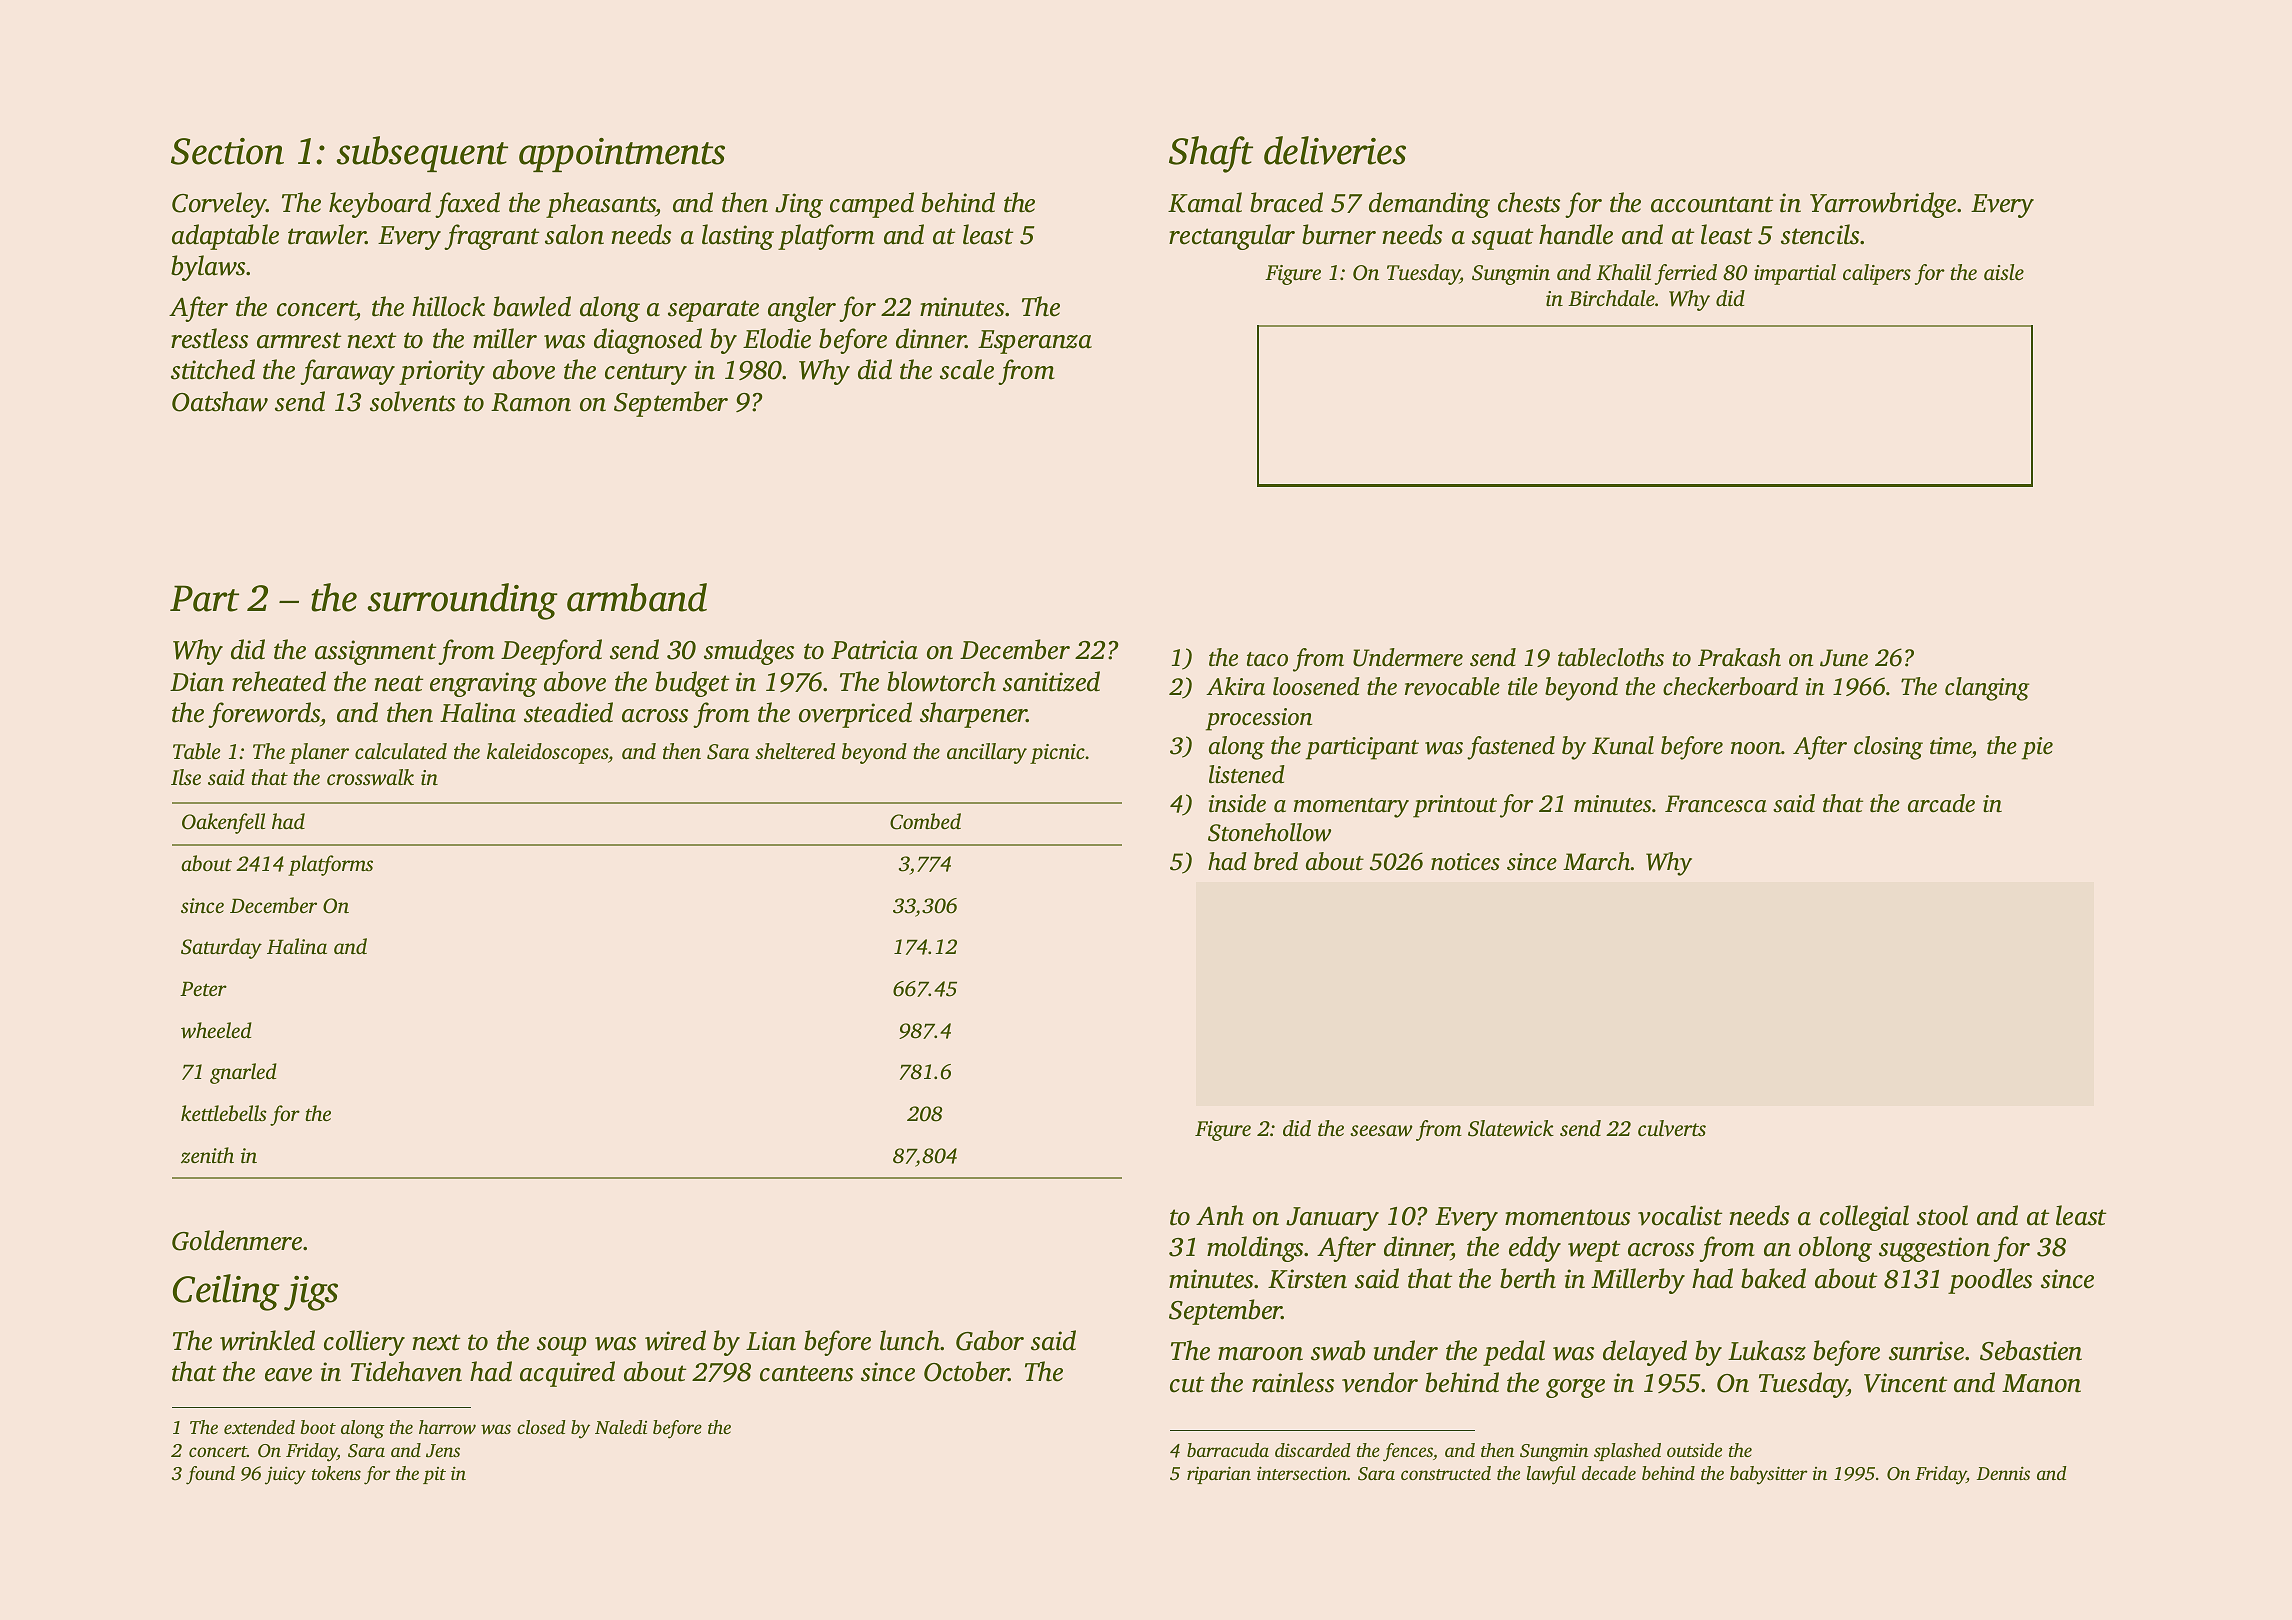 The height and width of the screenshot is (1620, 2292). Describe the element at coordinates (220, 401) in the screenshot. I see `Oatshaw` at that location.
